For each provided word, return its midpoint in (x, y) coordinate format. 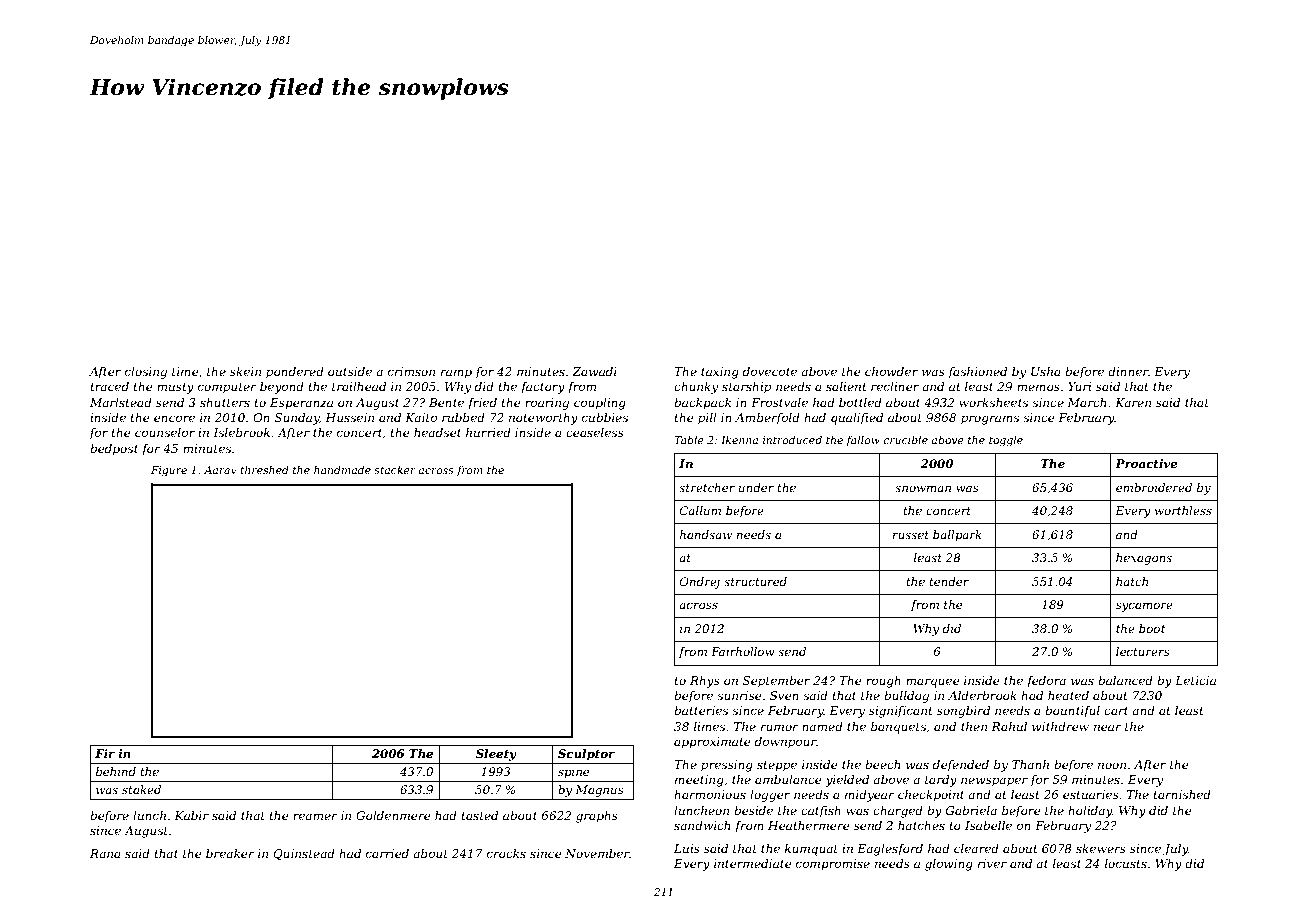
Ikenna (739, 439)
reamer (315, 816)
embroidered (1154, 487)
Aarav (220, 470)
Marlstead (121, 402)
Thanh (1030, 764)
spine (573, 773)
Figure (169, 471)
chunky (696, 388)
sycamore (1144, 607)
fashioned (977, 373)
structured (755, 581)
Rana (105, 853)
